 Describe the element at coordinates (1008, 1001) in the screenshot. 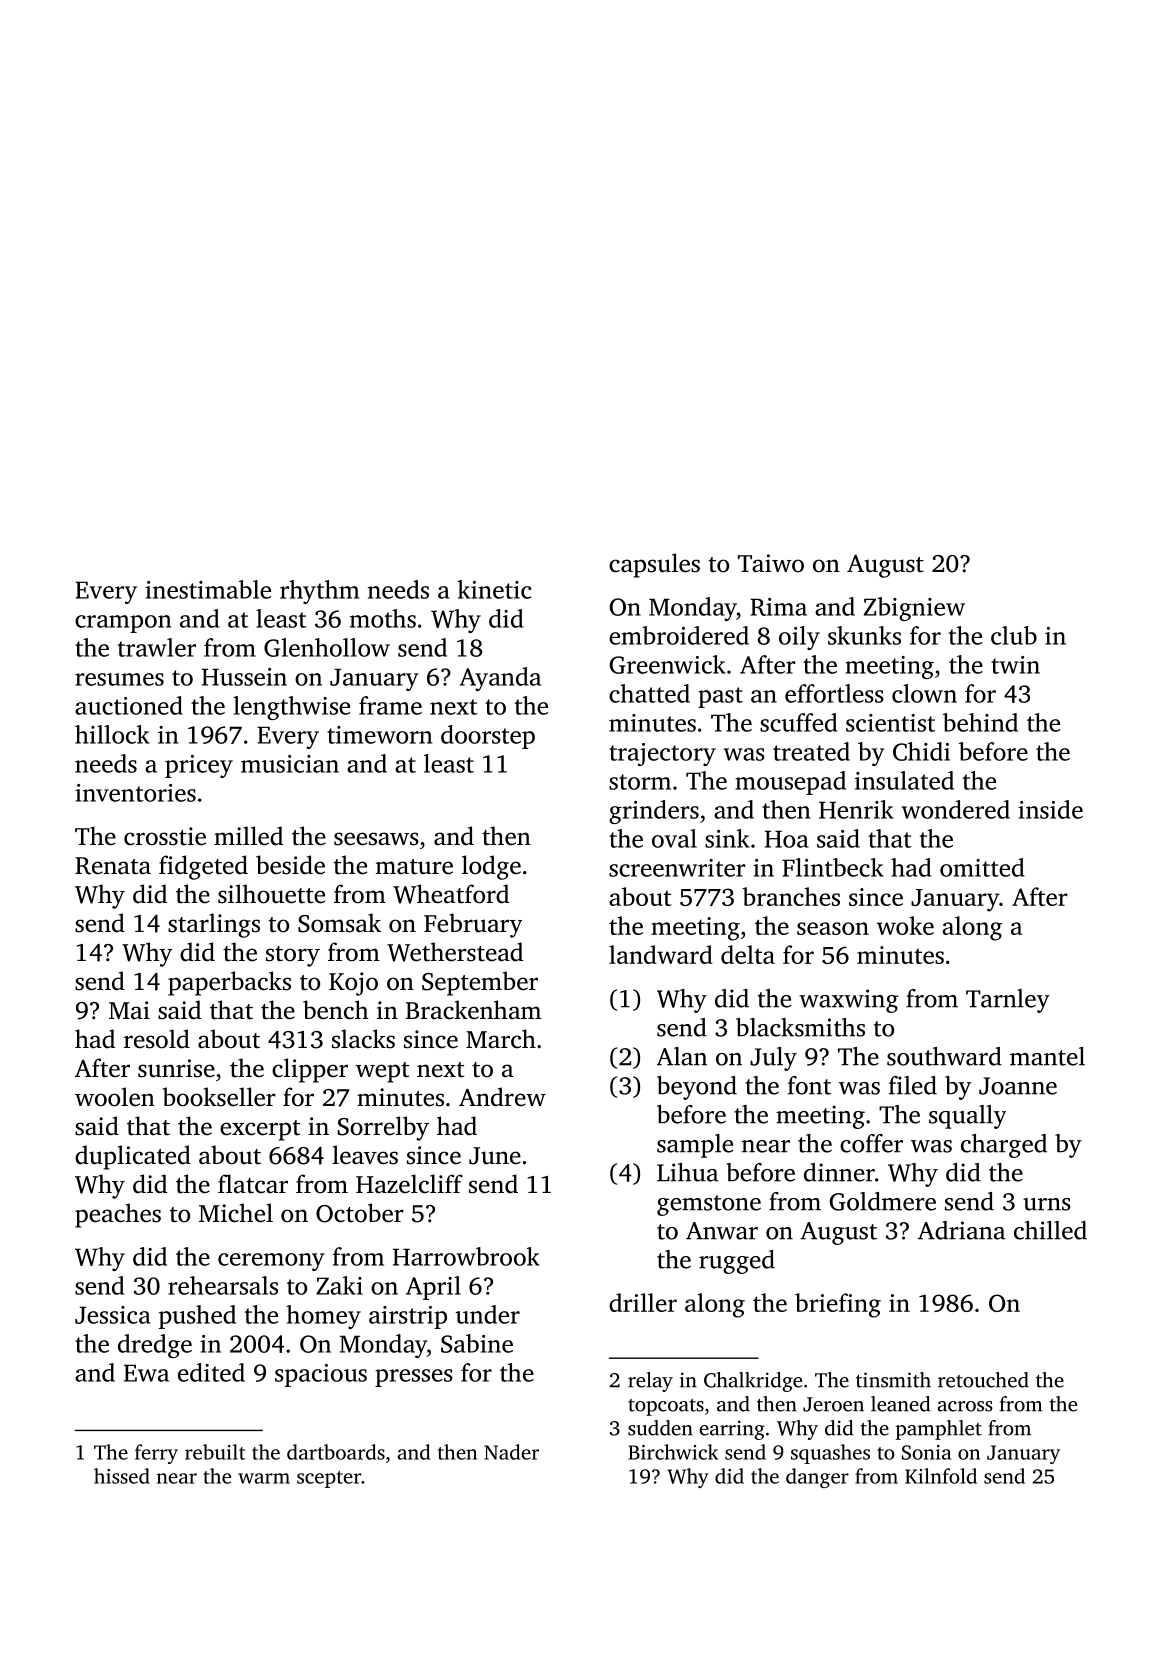

I see `Tarnley` at that location.
